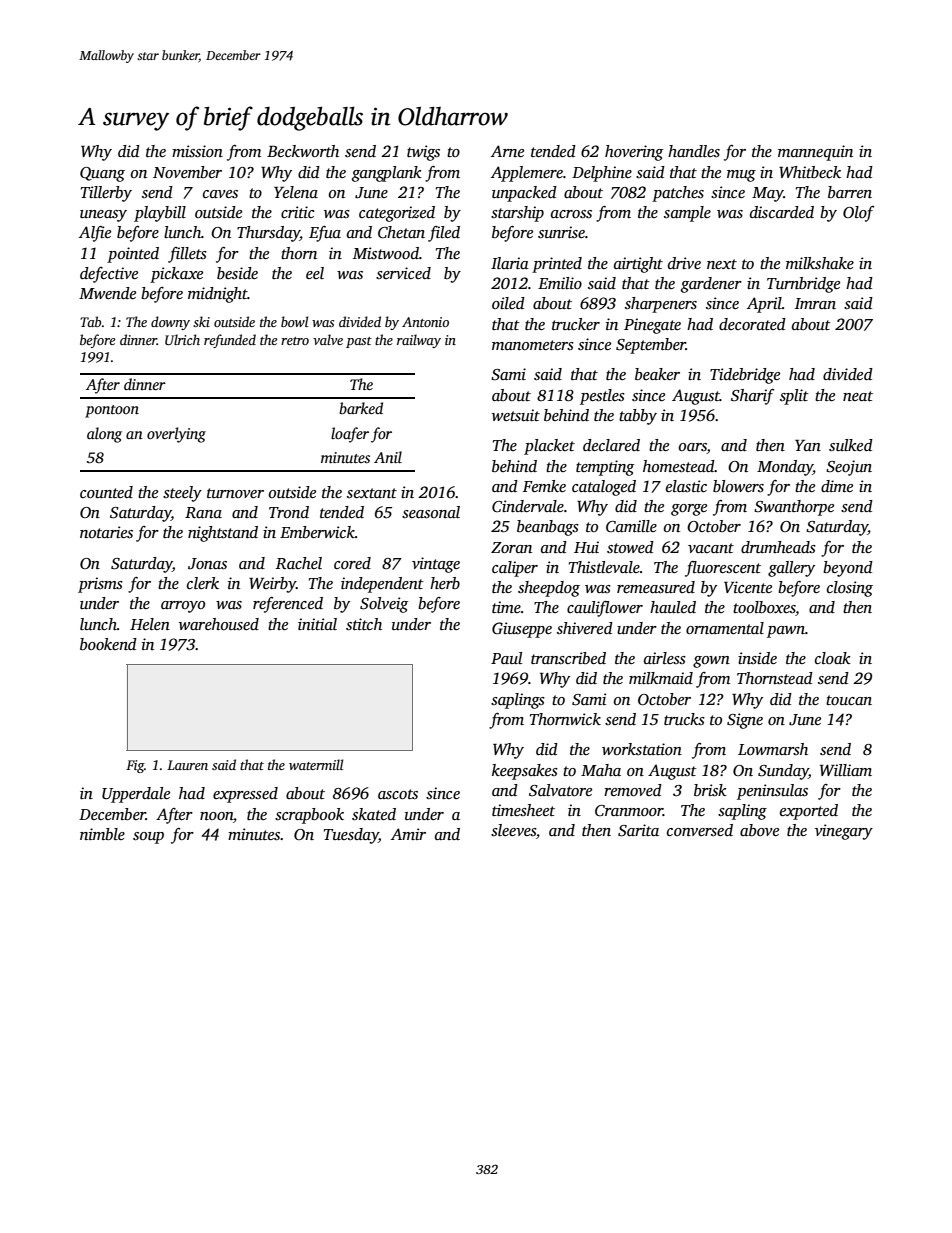  What do you see at coordinates (216, 816) in the page?
I see `noon` at bounding box center [216, 816].
